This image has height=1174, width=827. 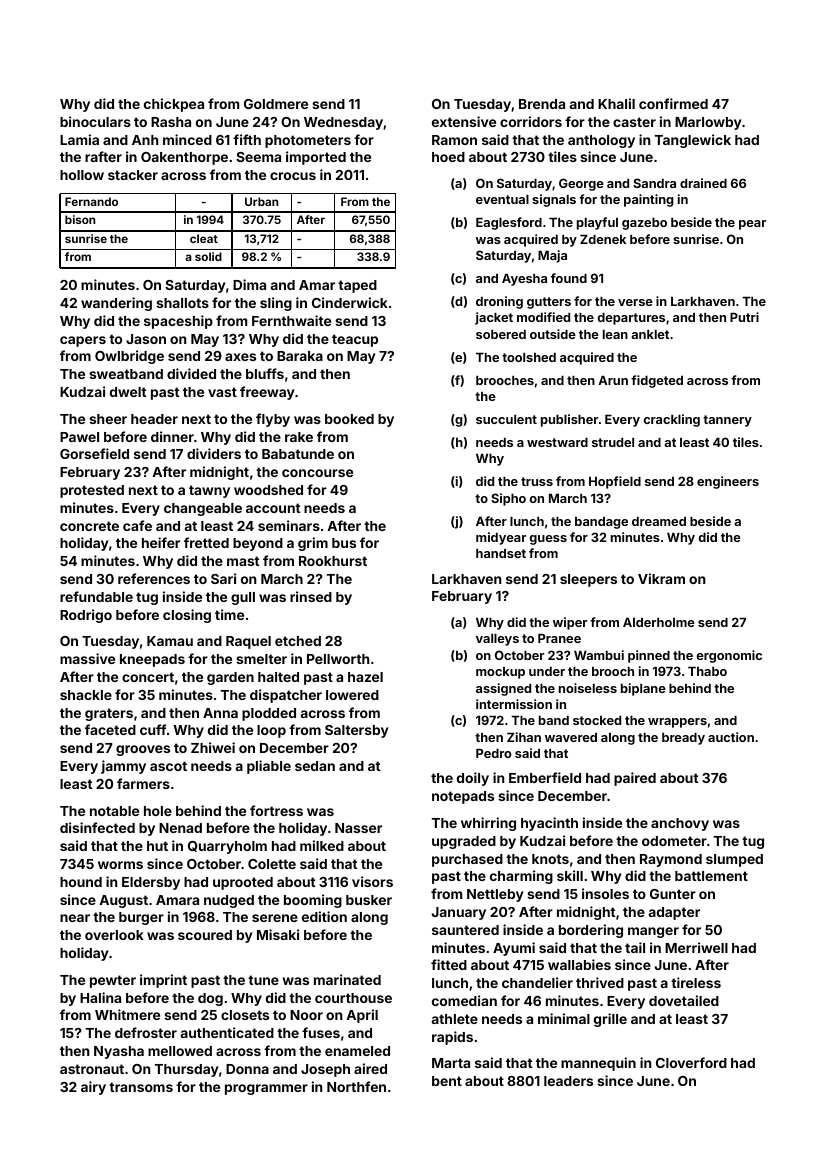 I want to click on confirmed, so click(x=673, y=103).
